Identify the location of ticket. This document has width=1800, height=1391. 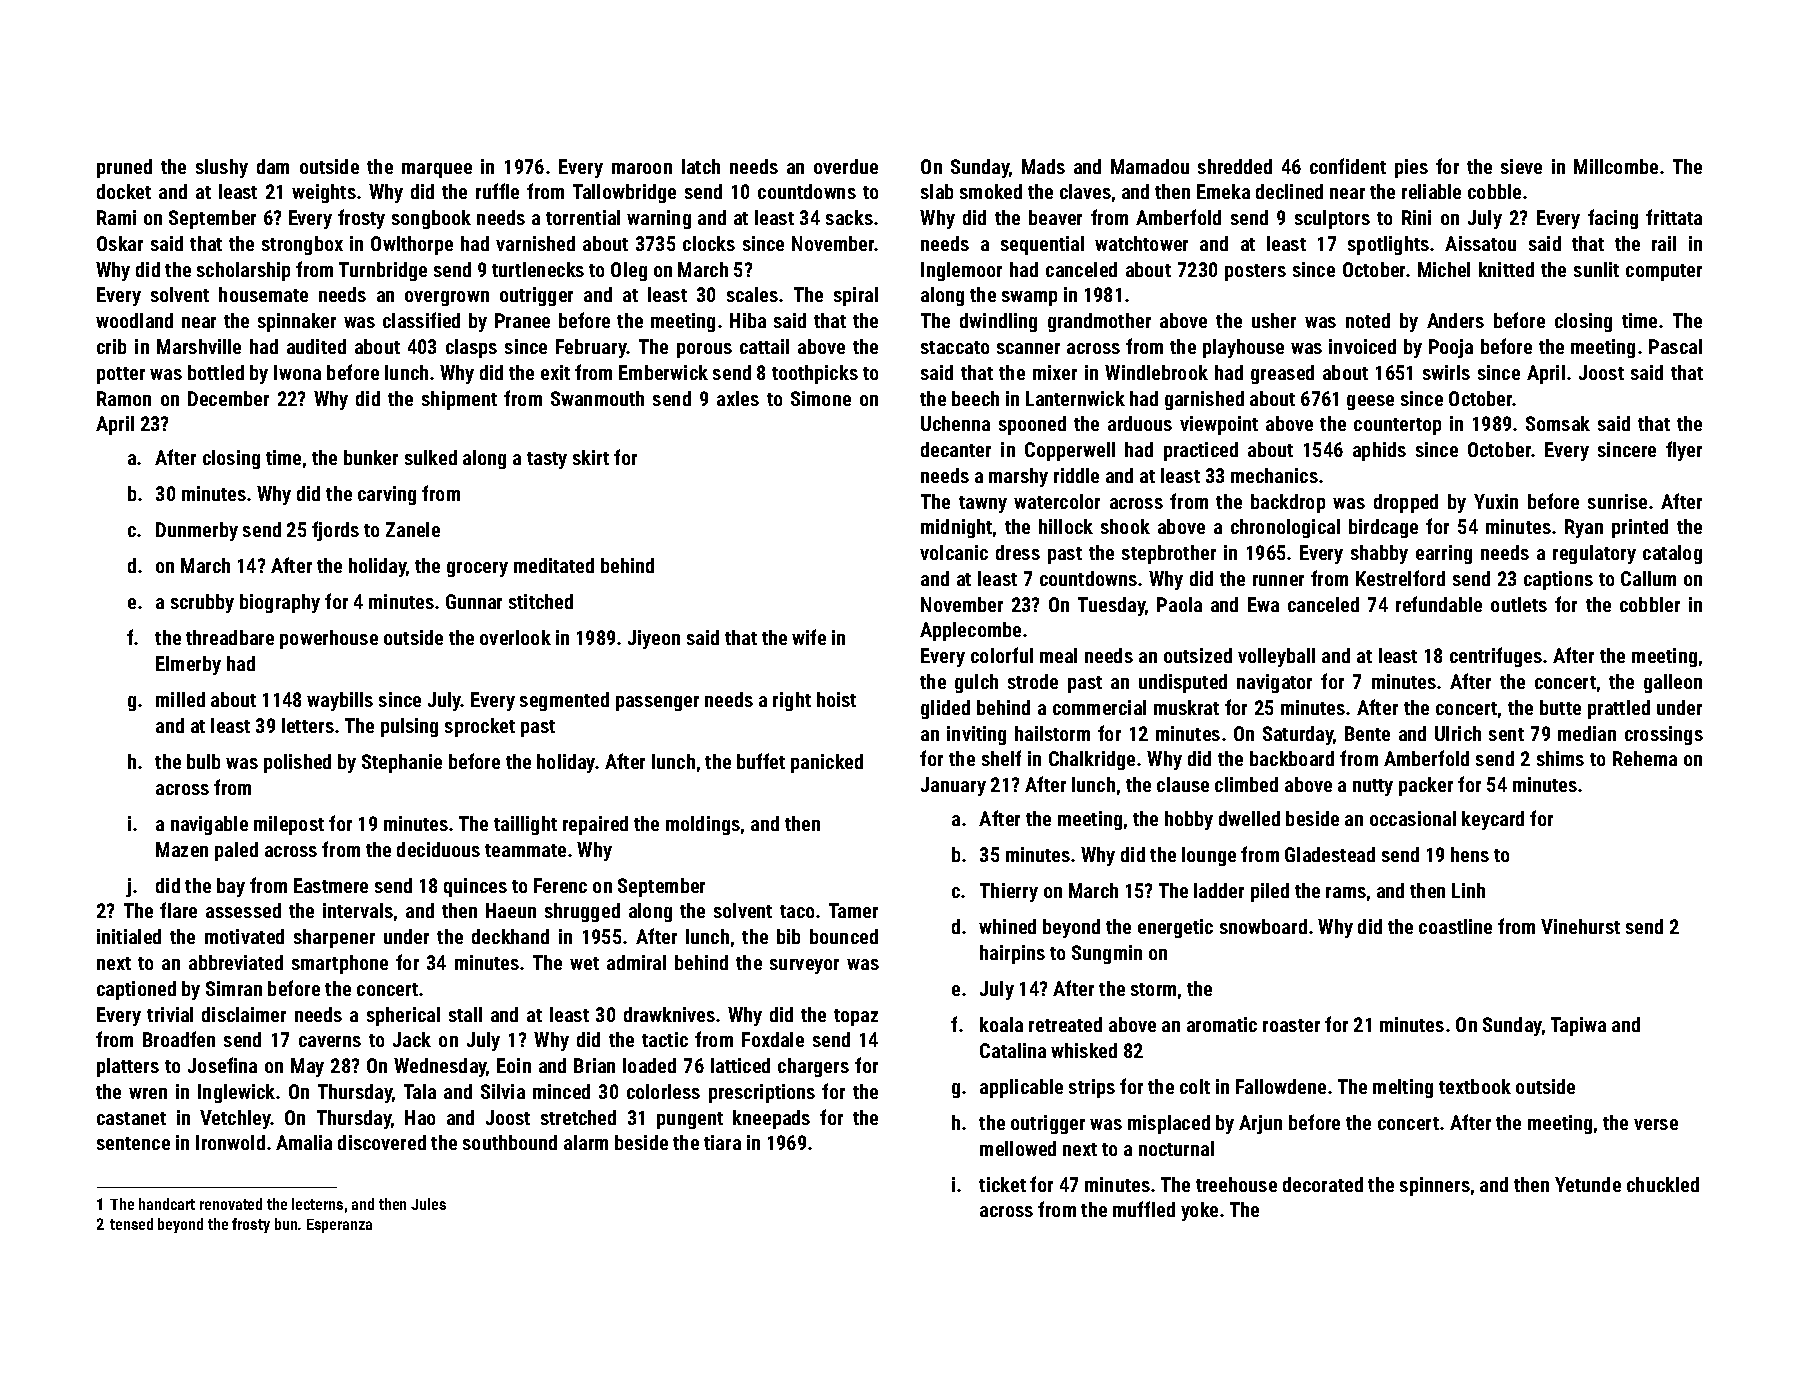
(1002, 1184).
